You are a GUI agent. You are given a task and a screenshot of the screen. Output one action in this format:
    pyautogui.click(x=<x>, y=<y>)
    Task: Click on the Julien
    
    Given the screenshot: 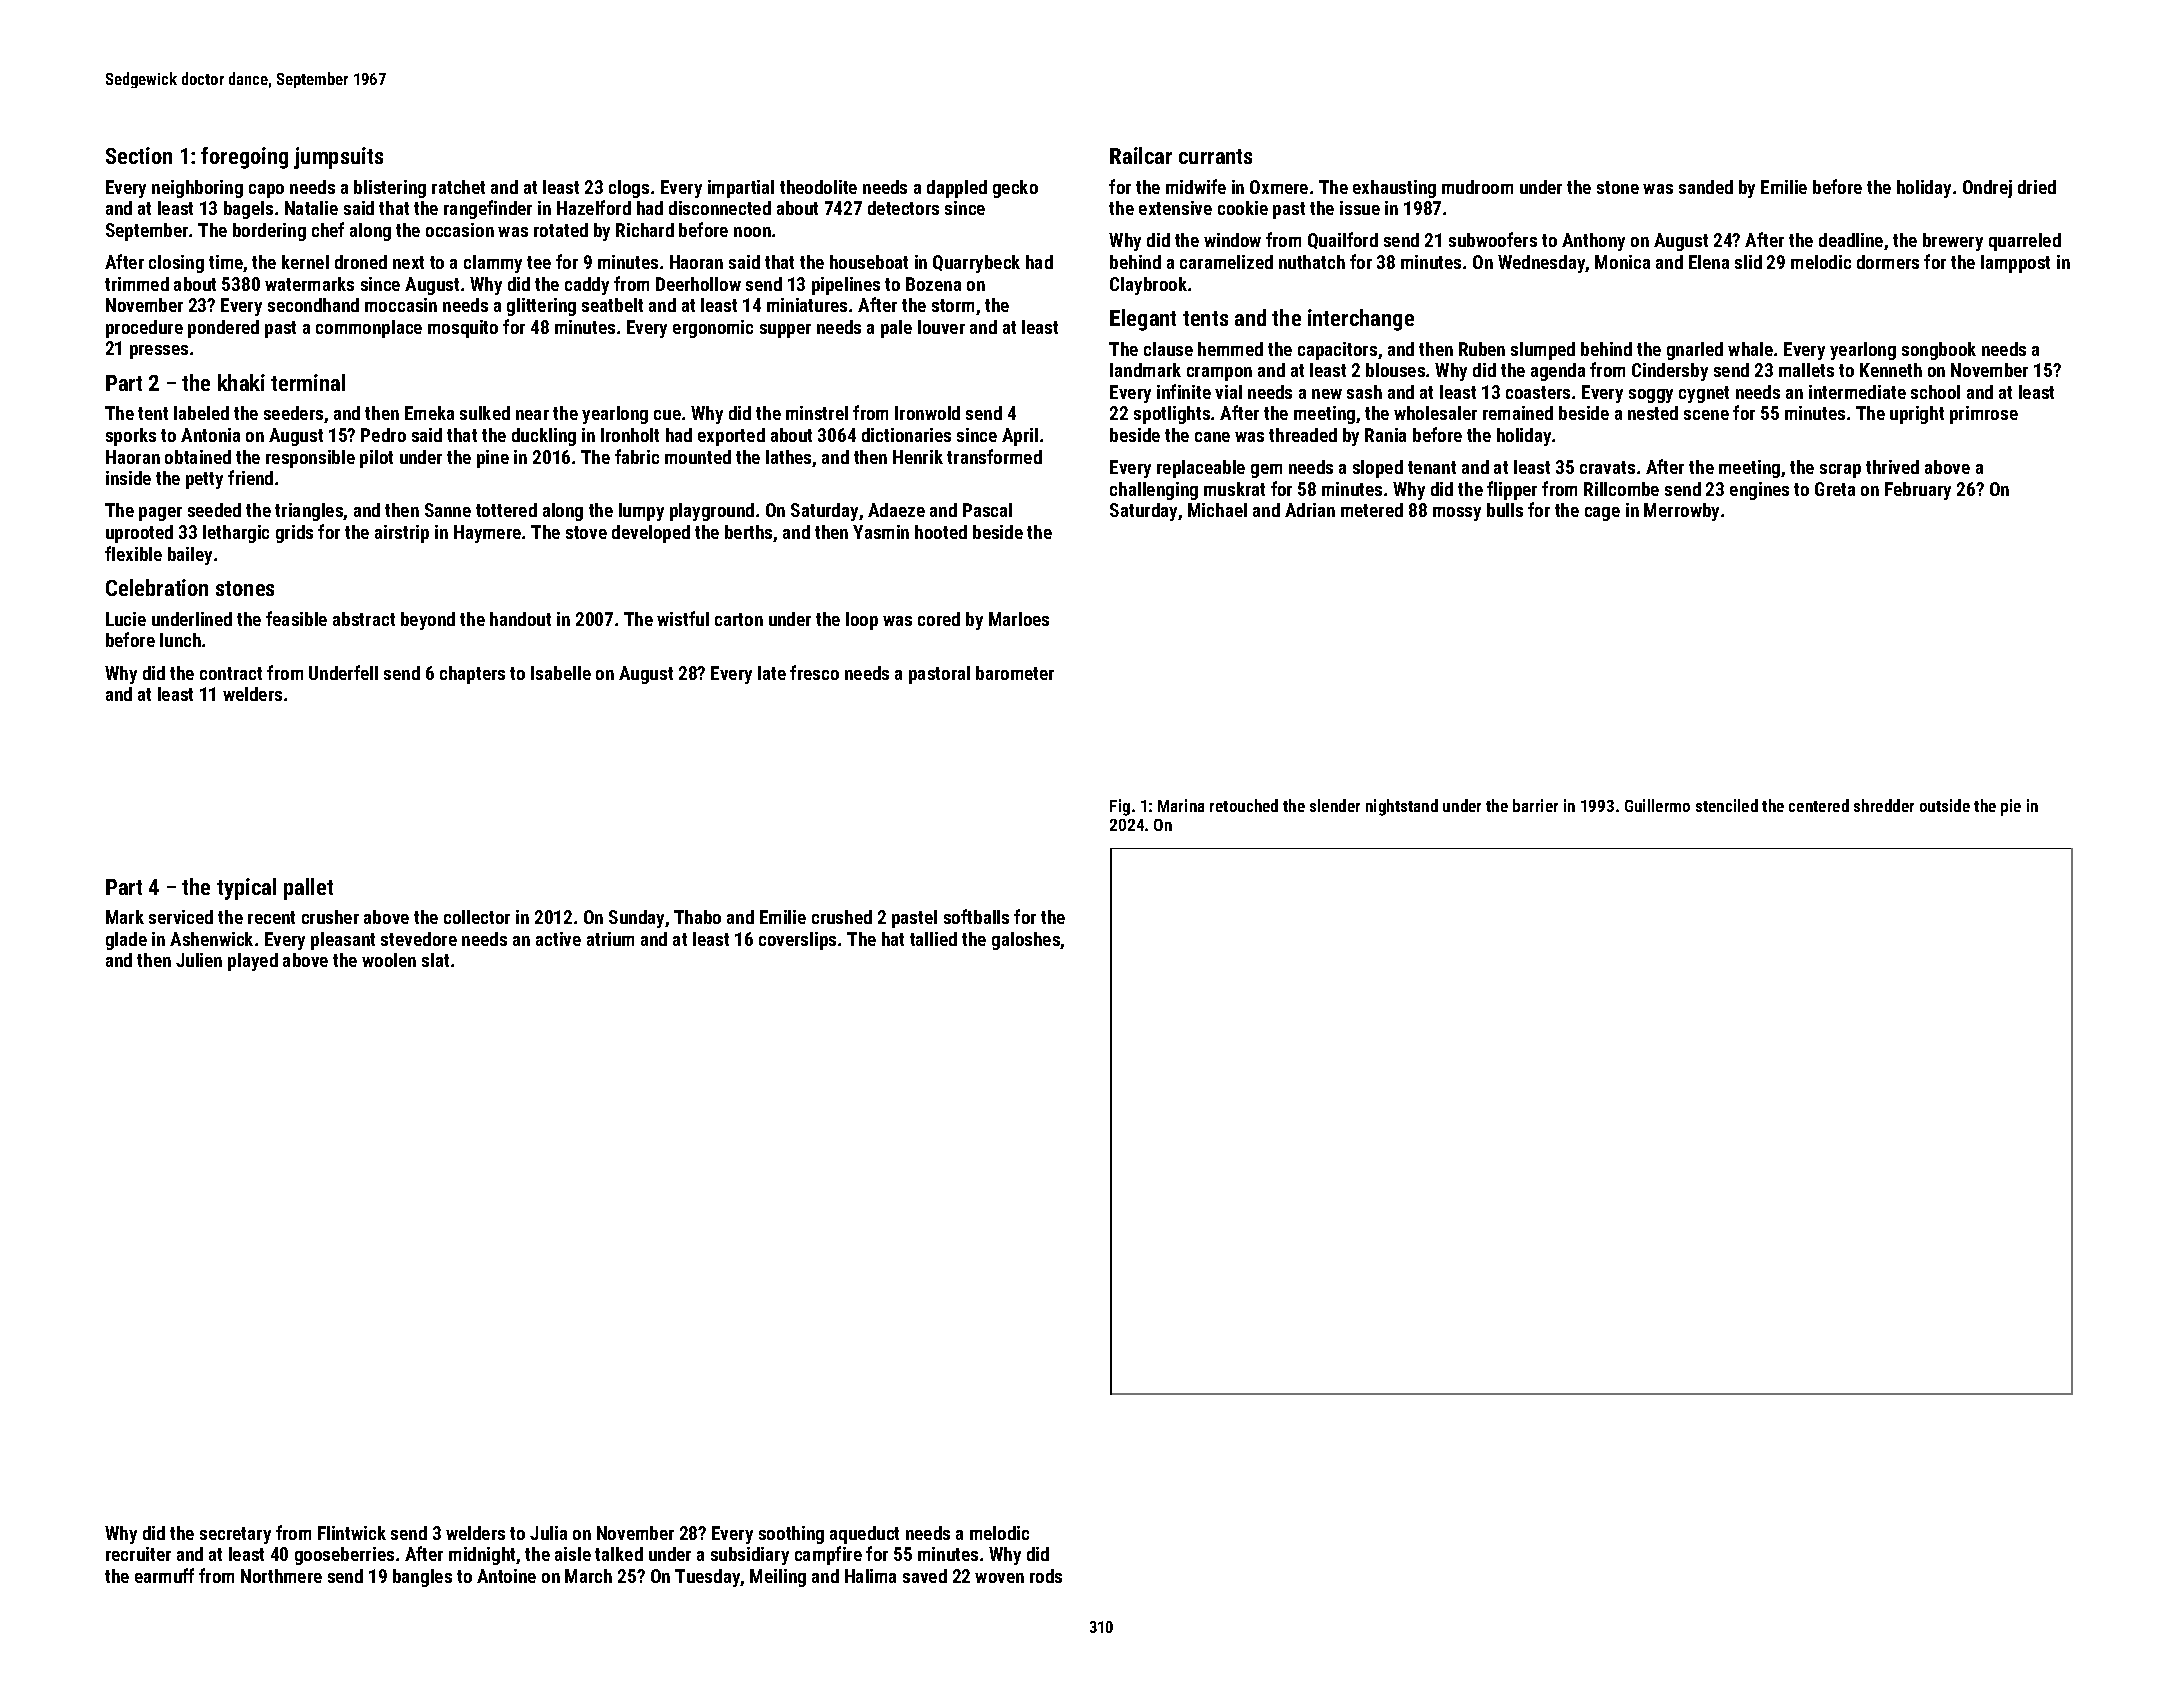 What is the action you would take?
    pyautogui.click(x=199, y=960)
